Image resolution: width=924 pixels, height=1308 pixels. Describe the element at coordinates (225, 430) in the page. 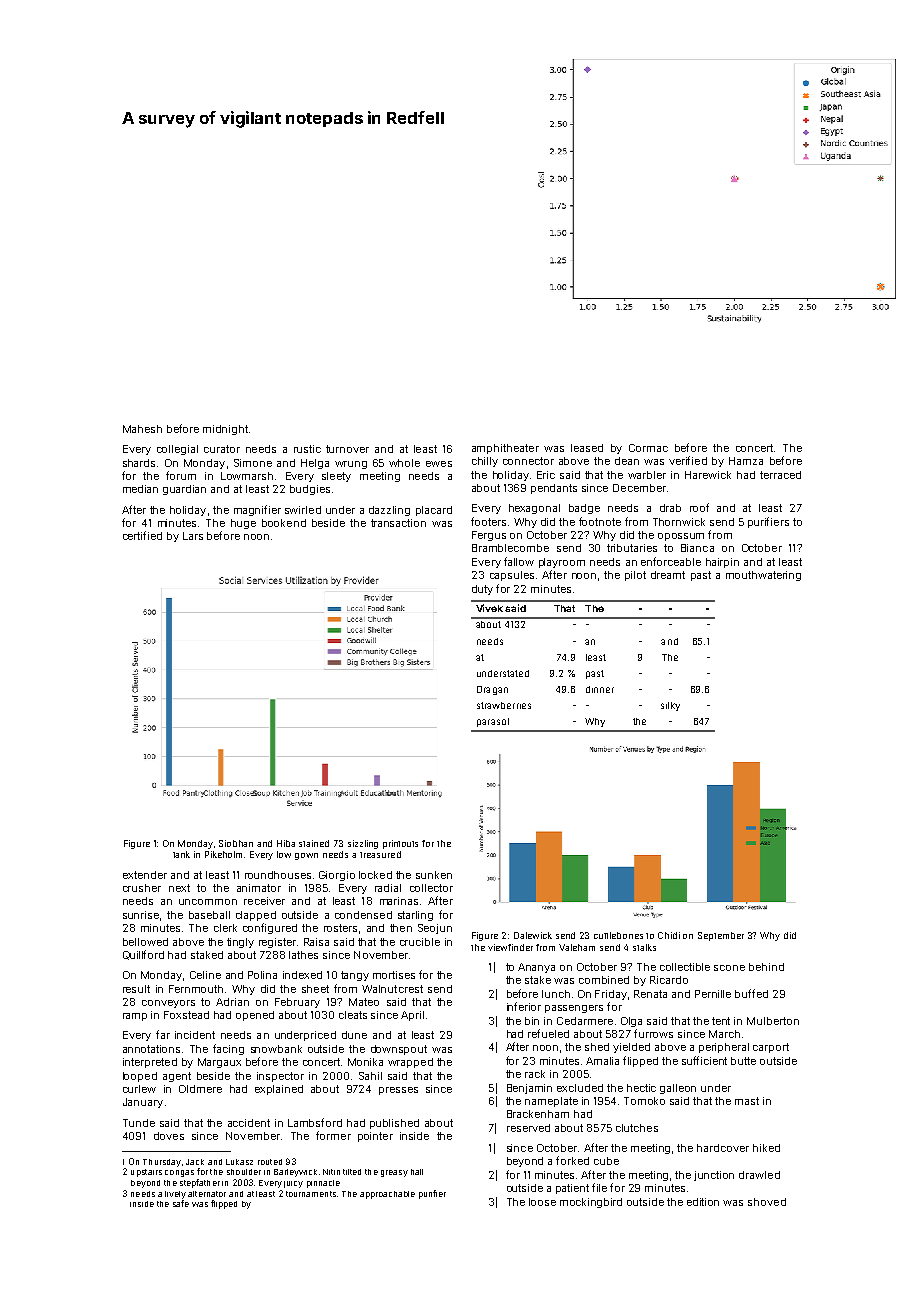

I see `midnight` at that location.
